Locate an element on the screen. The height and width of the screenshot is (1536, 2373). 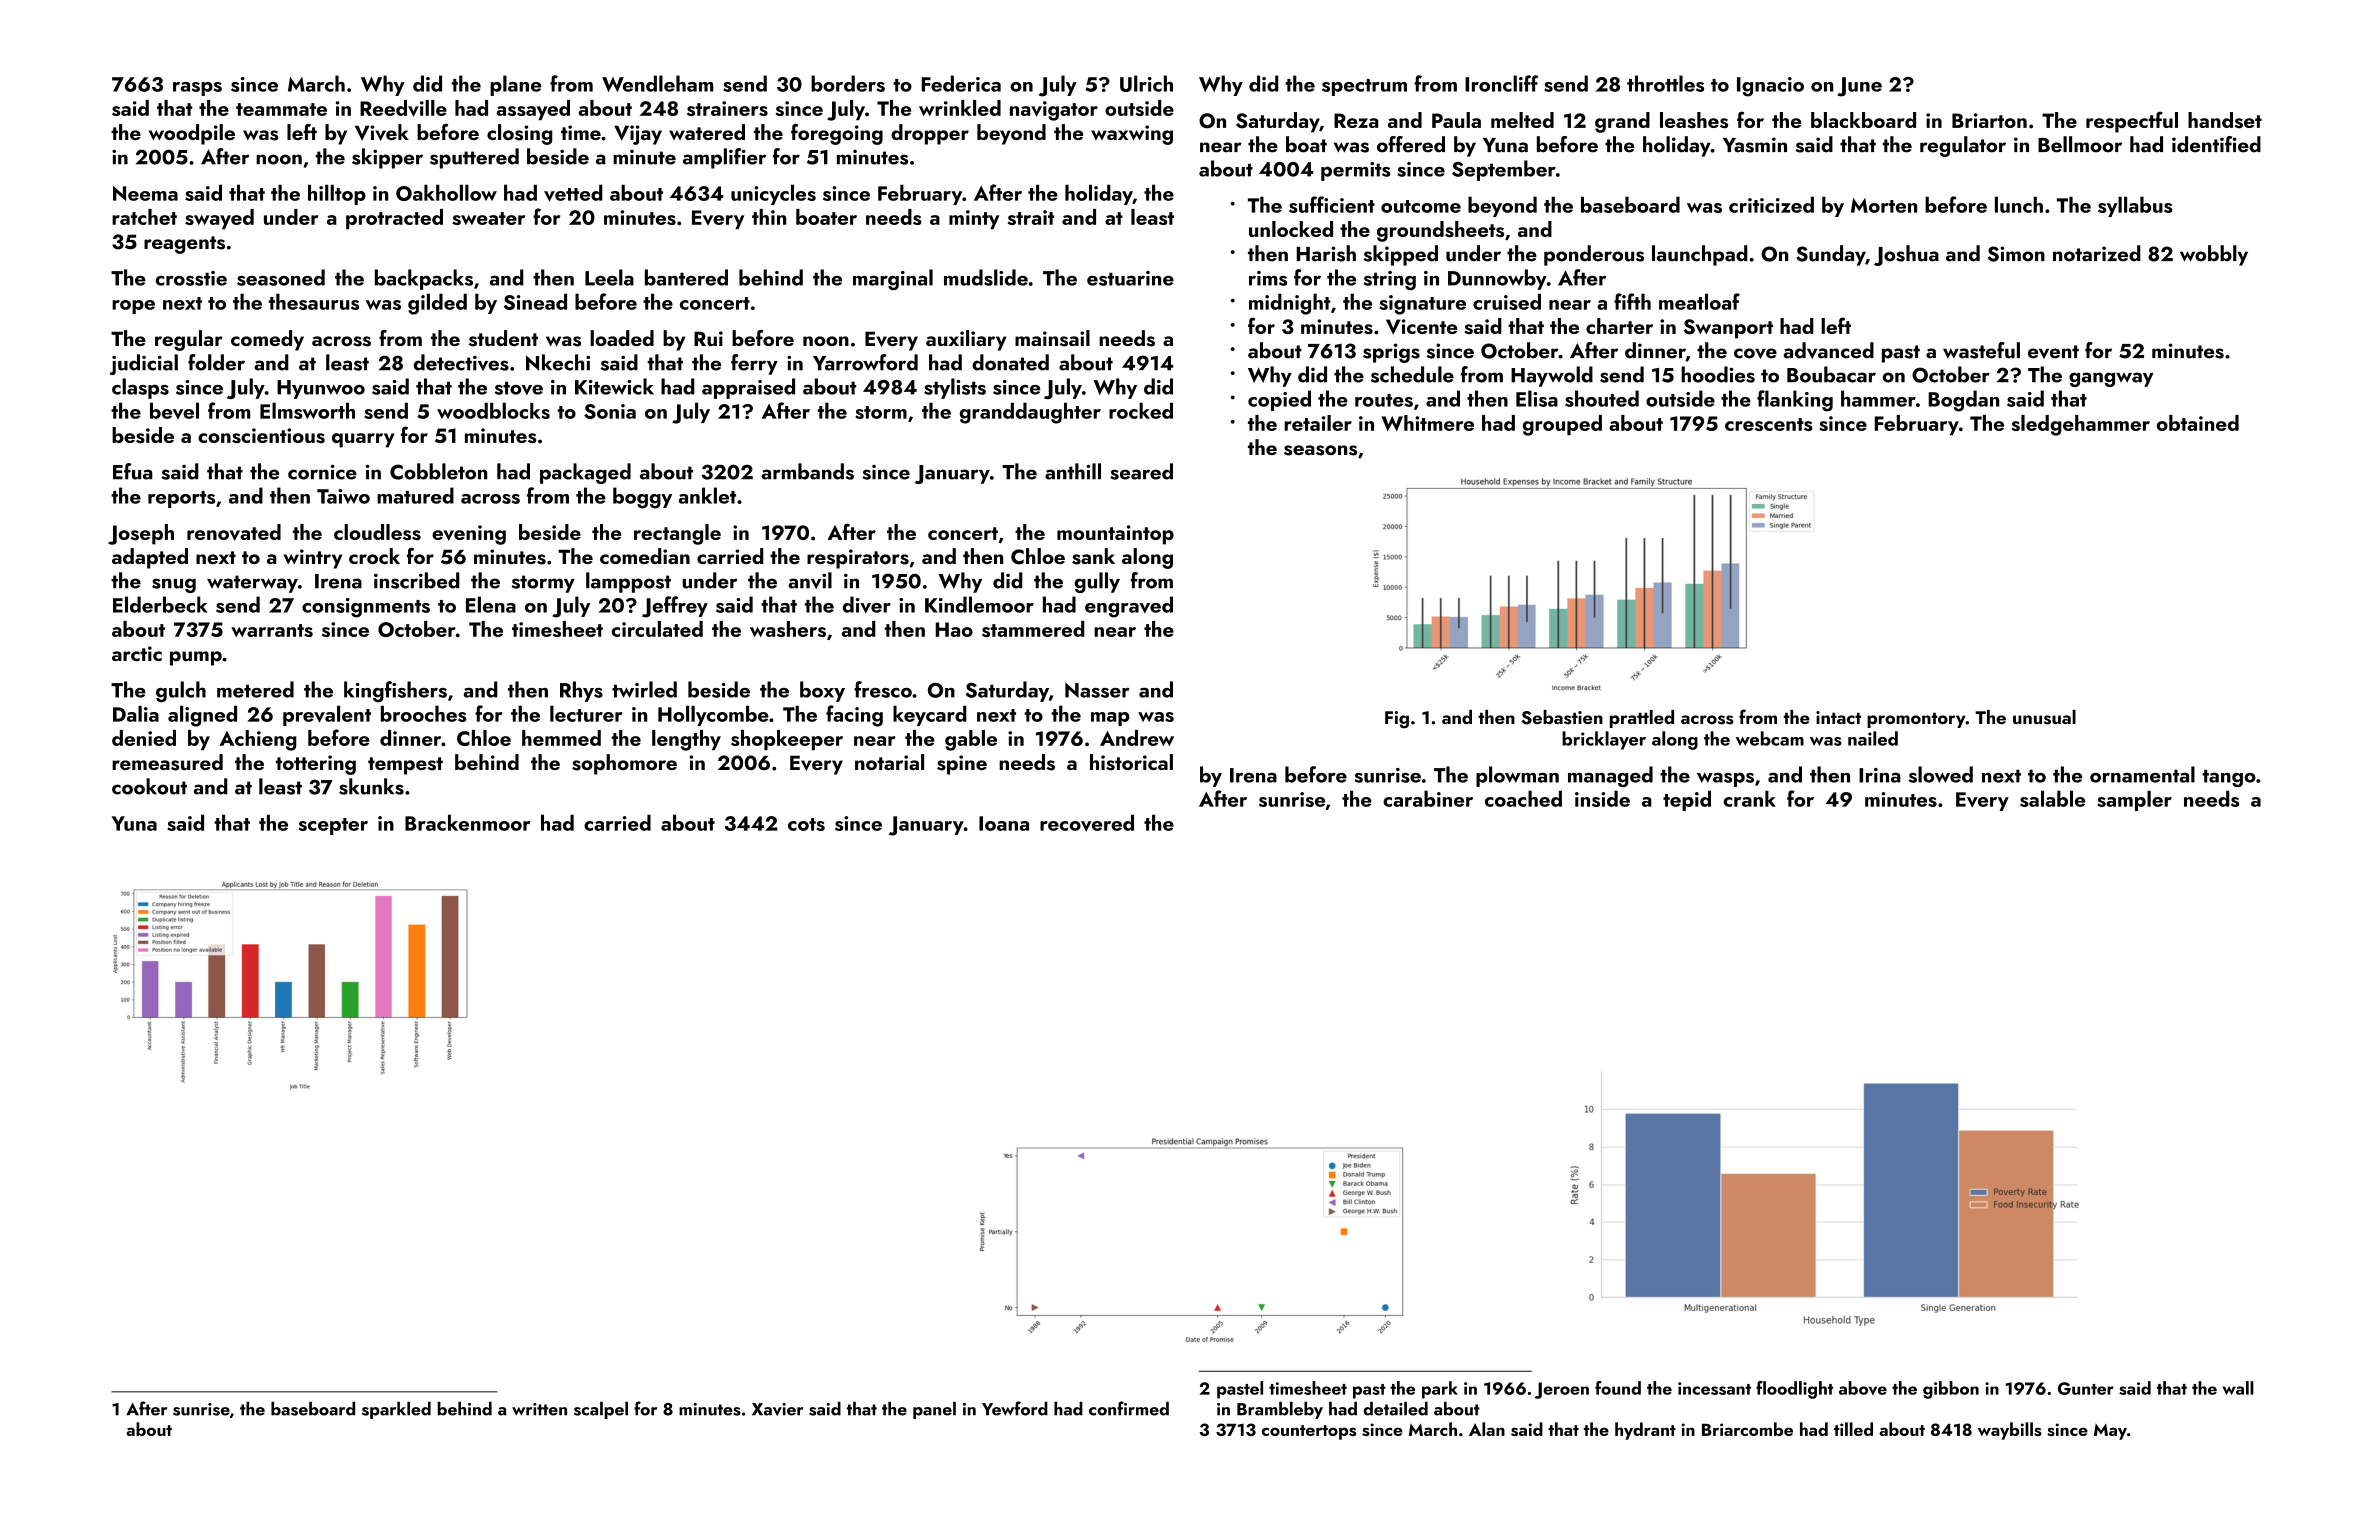
obtained is located at coordinates (2198, 423).
